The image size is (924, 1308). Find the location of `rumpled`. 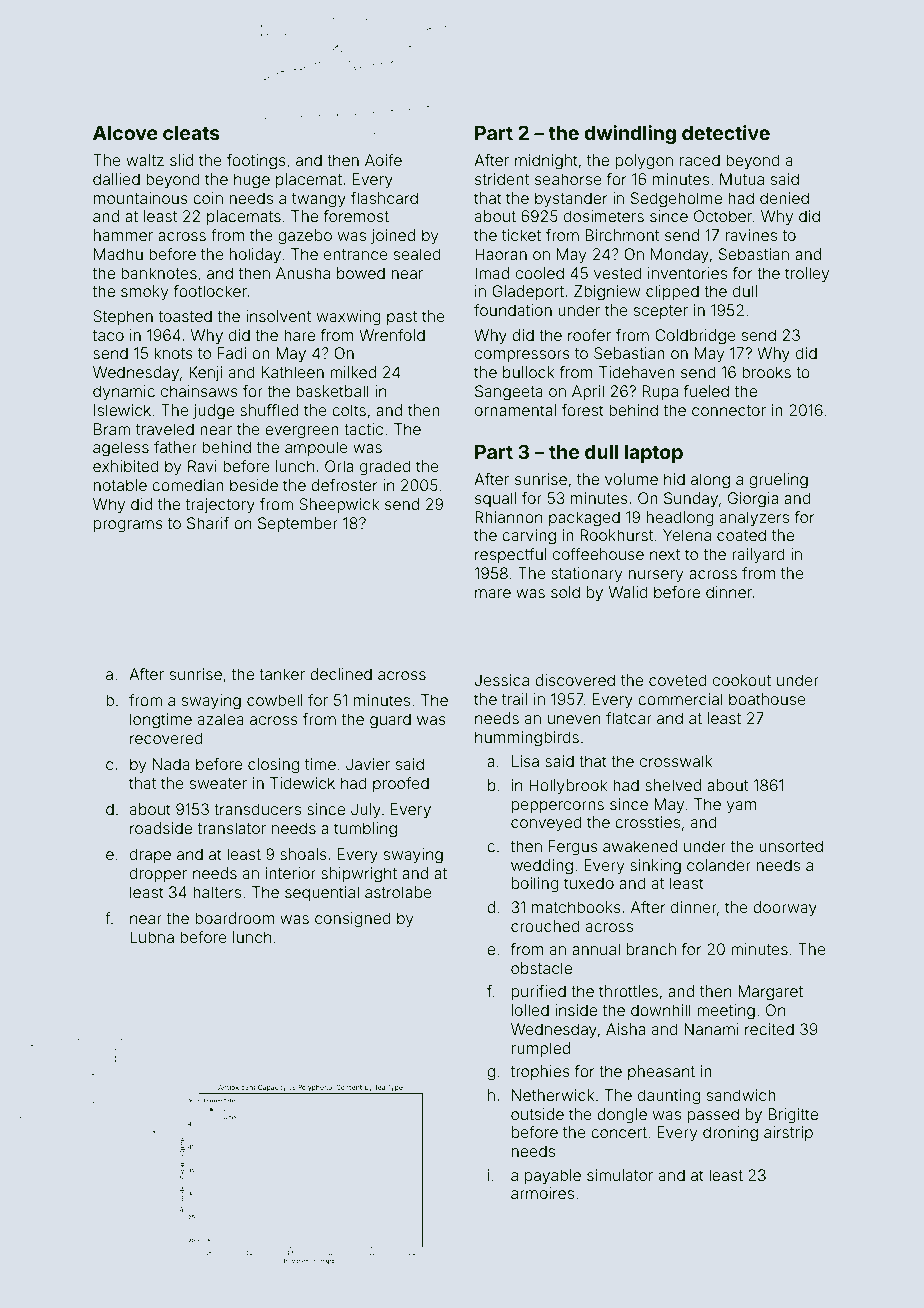

rumpled is located at coordinates (541, 1049).
